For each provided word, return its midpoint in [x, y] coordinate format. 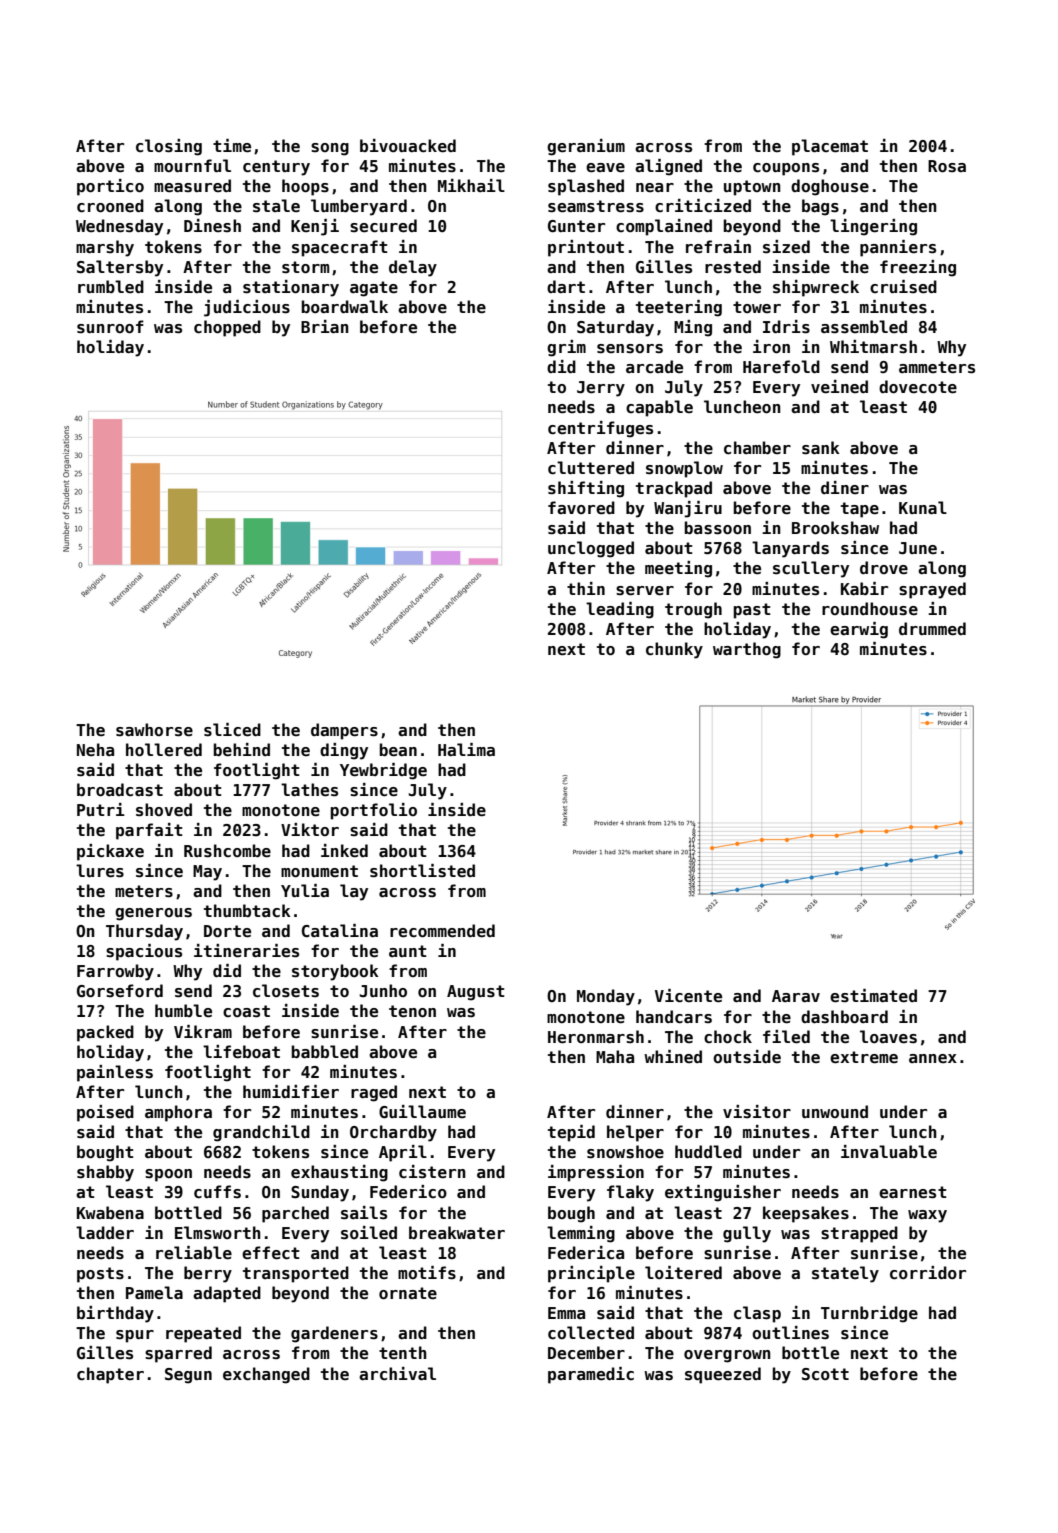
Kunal [923, 507]
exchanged [266, 1375]
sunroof [110, 327]
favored [581, 508]
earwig [859, 630]
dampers [344, 731]
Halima [466, 749]
